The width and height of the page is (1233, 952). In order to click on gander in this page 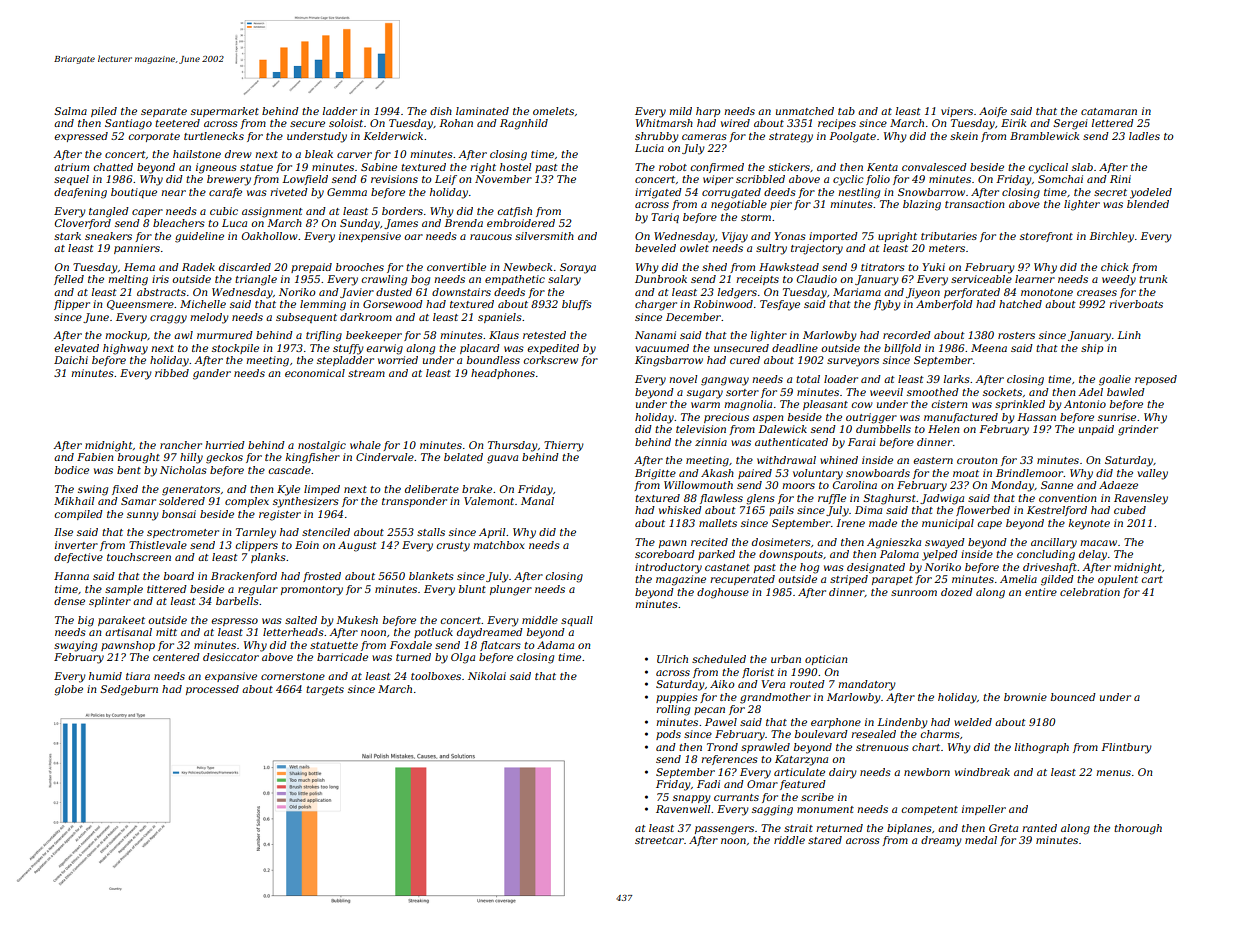, I will do `click(212, 374)`.
